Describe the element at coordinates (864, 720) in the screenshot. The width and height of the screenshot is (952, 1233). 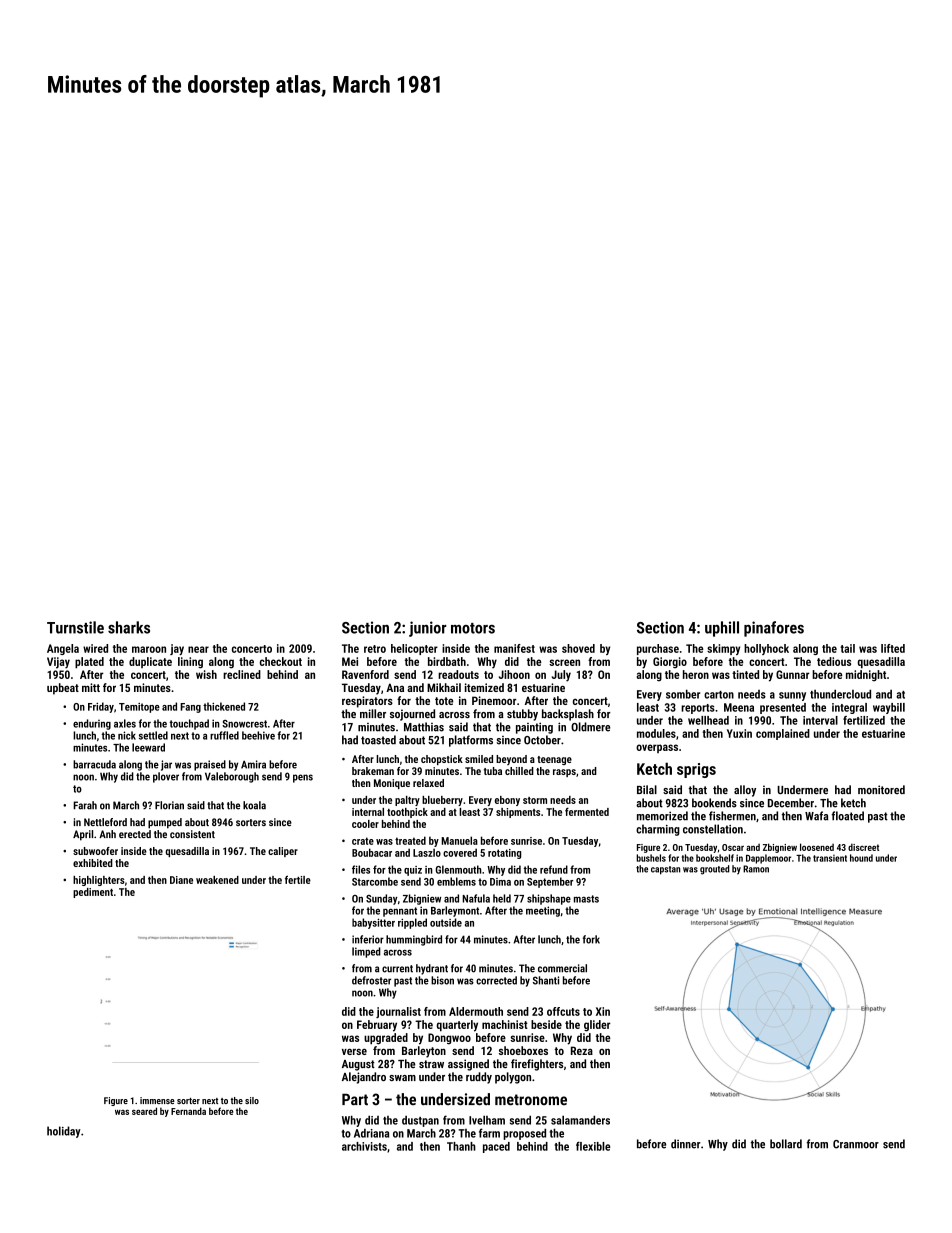
I see `fertilized` at that location.
